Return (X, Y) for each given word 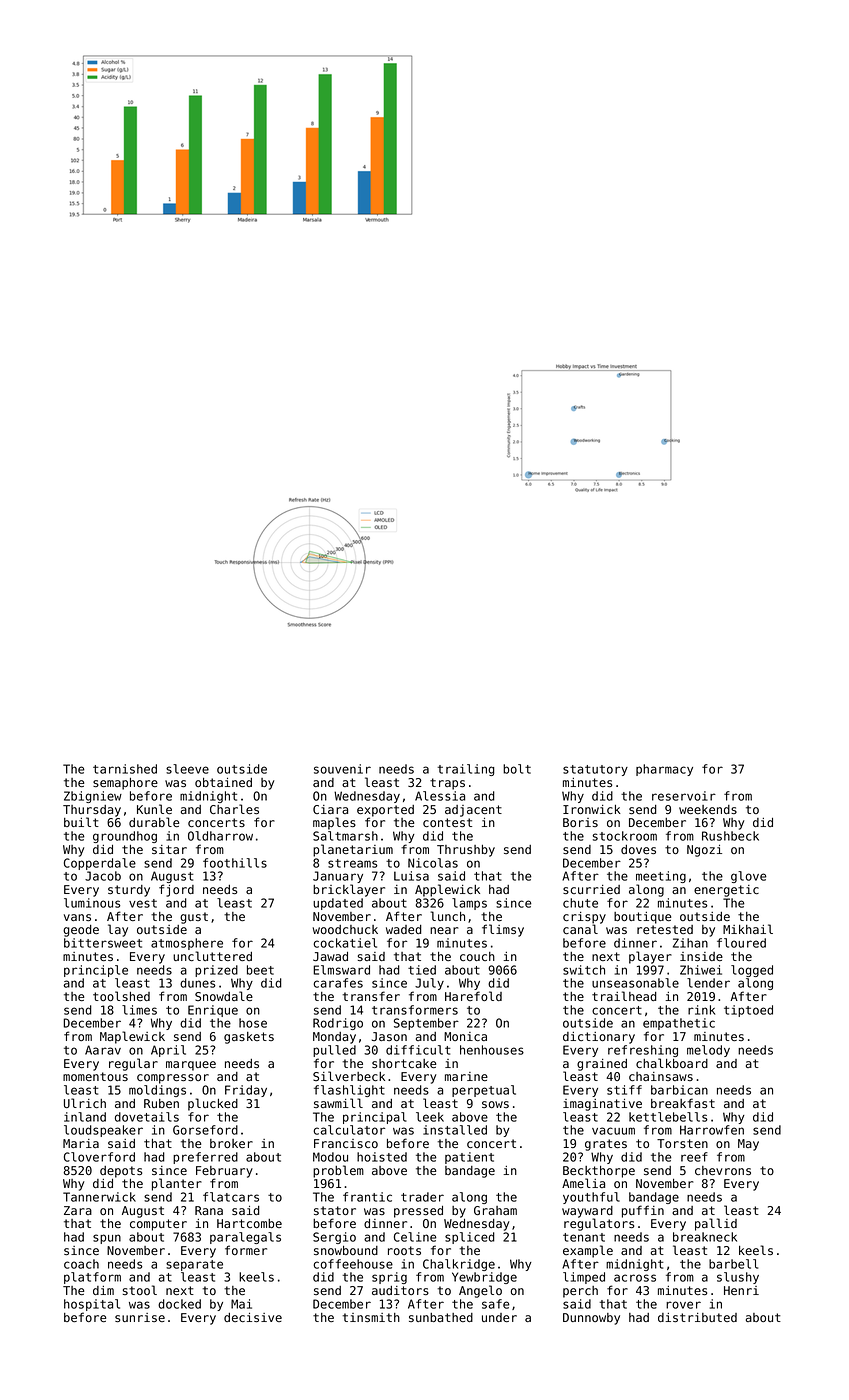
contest (447, 822)
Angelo (480, 1291)
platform (92, 1278)
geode (81, 931)
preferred (205, 1158)
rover (683, 1305)
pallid (716, 1224)
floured (741, 943)
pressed (418, 1212)
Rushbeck (730, 836)
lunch (447, 916)
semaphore (125, 784)
